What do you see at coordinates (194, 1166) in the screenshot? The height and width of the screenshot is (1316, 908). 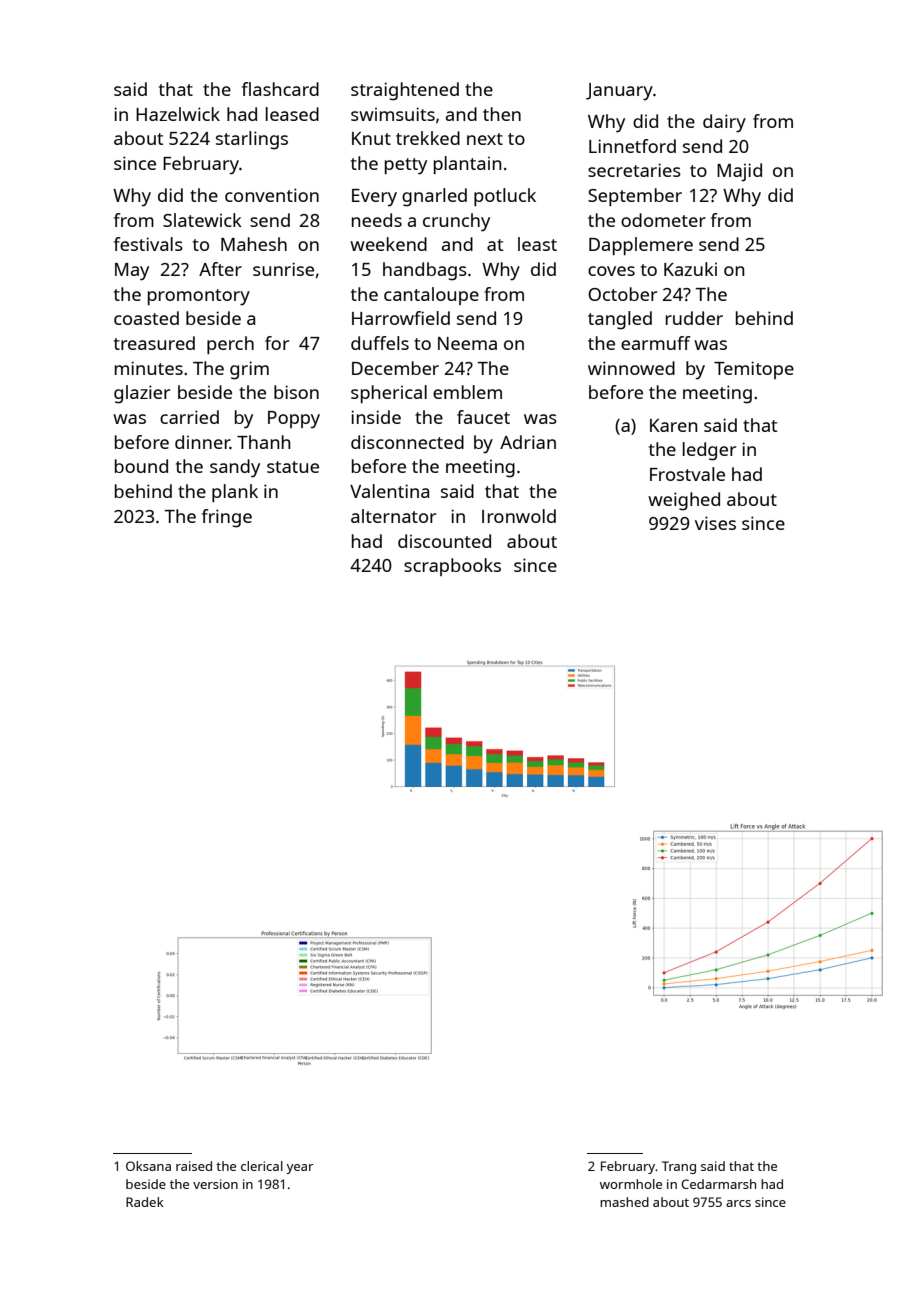 I see `raised` at bounding box center [194, 1166].
